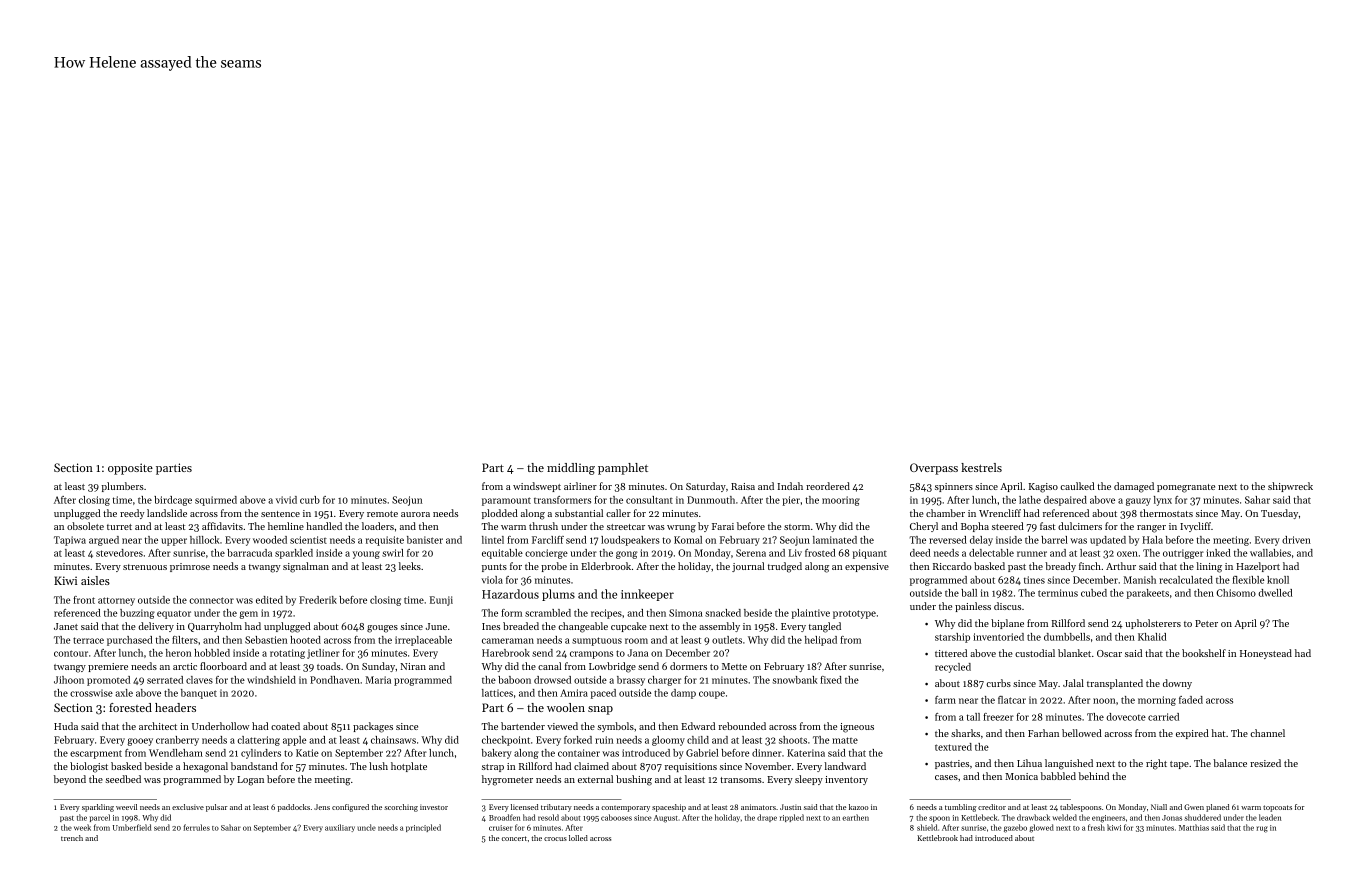 The width and height of the screenshot is (1372, 887). I want to click on paramount, so click(506, 501).
